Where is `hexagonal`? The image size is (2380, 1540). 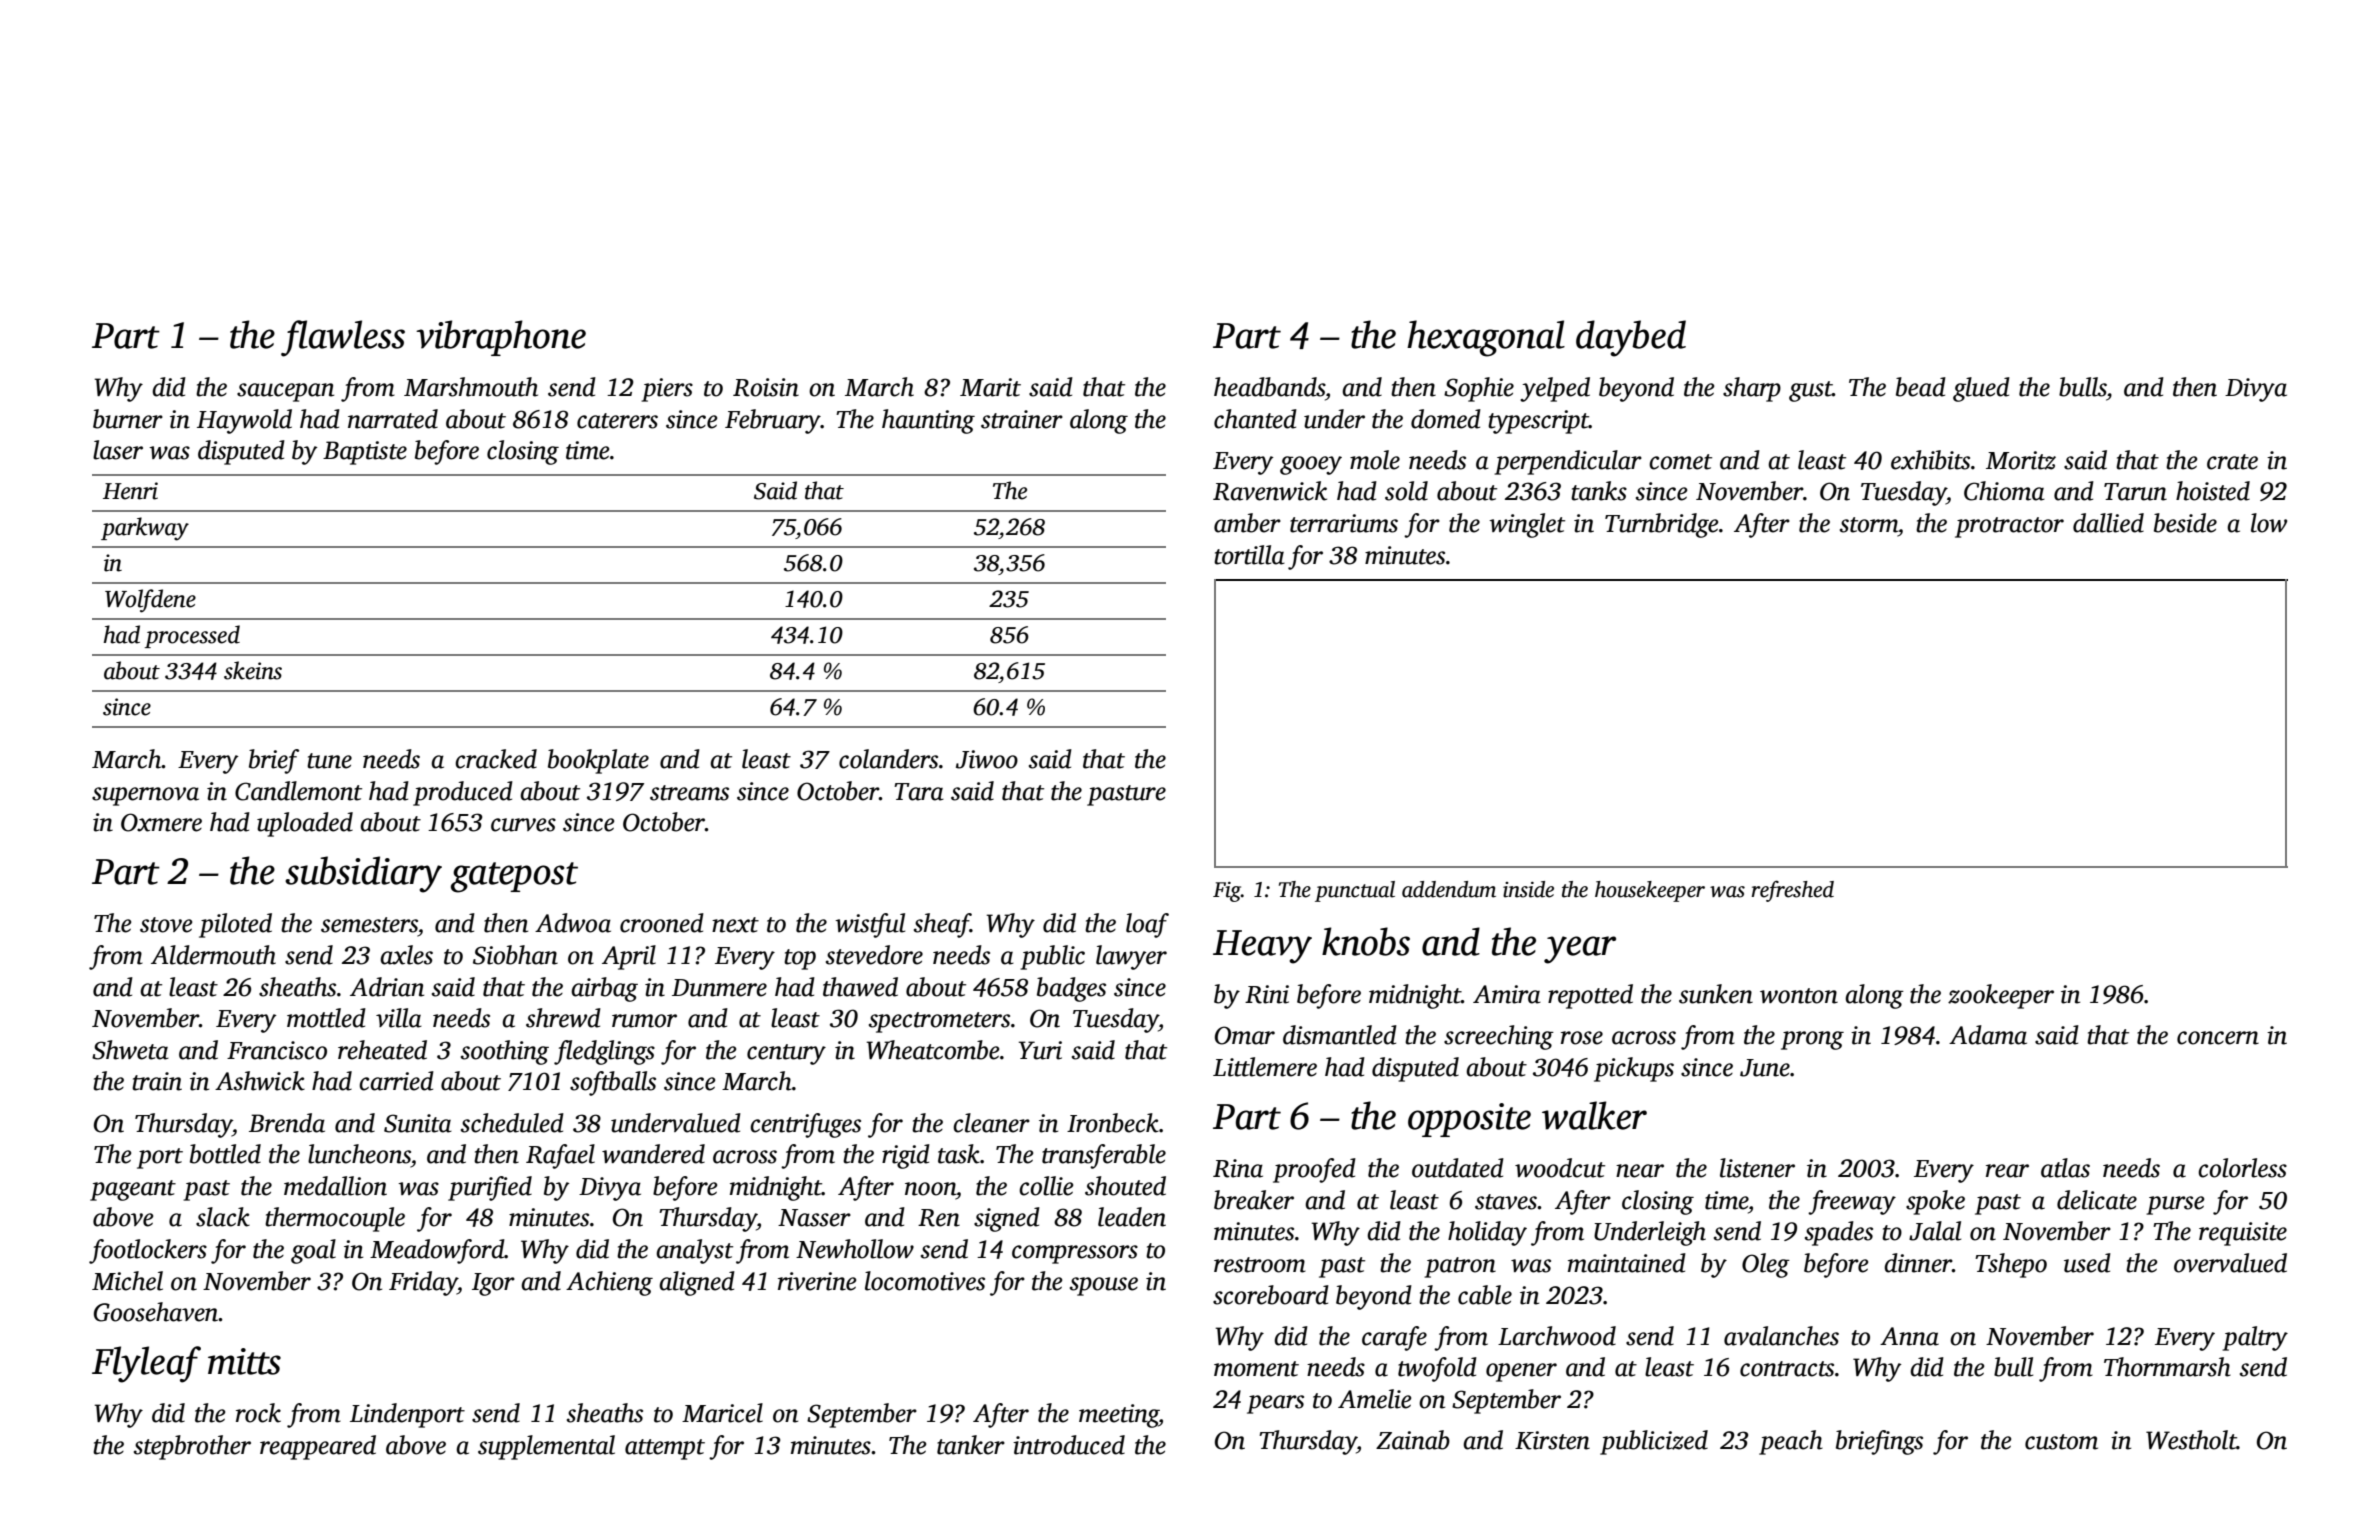
hexagonal is located at coordinates (1486, 338).
